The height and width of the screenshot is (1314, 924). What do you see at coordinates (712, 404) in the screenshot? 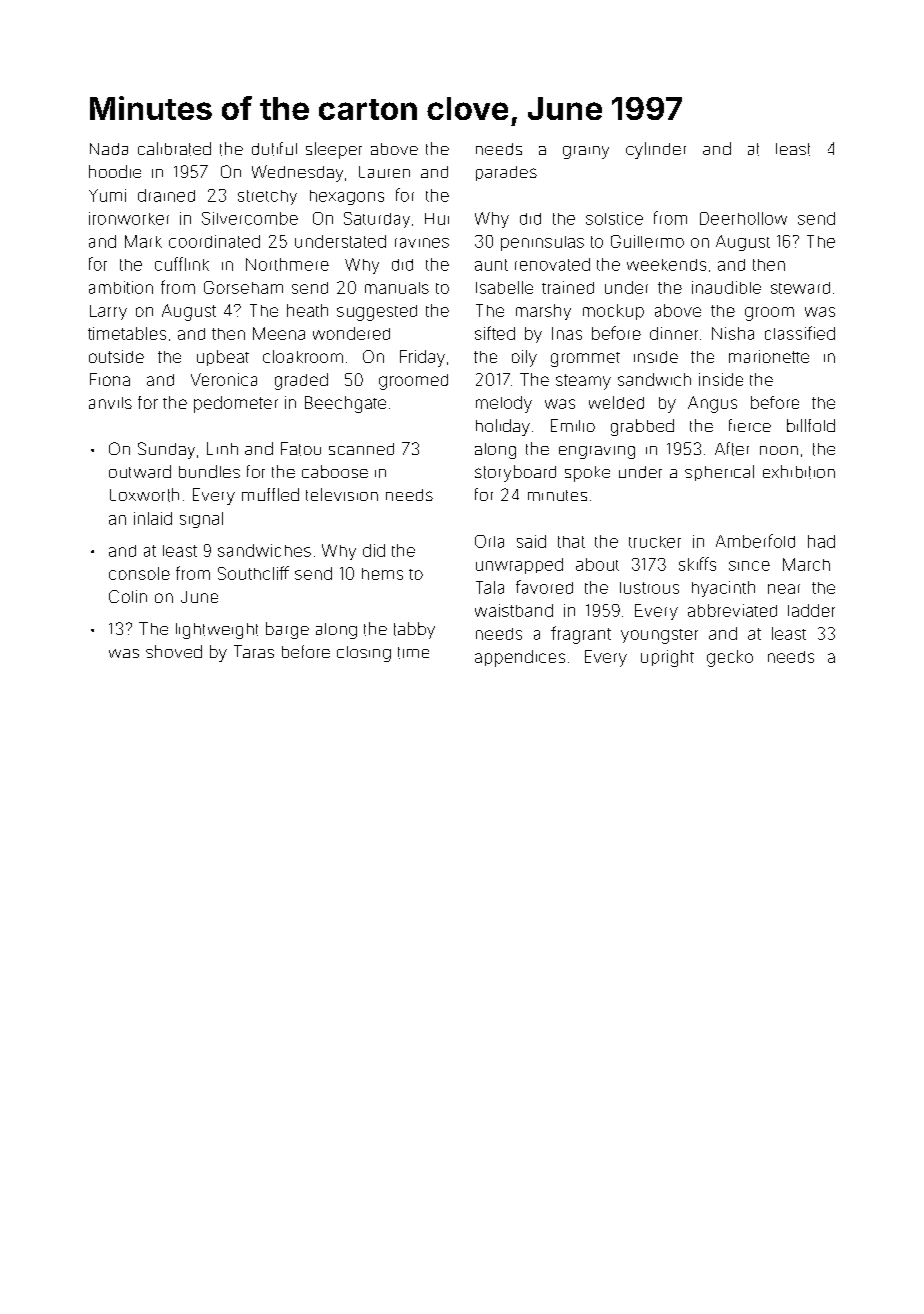
I see `Angus` at bounding box center [712, 404].
